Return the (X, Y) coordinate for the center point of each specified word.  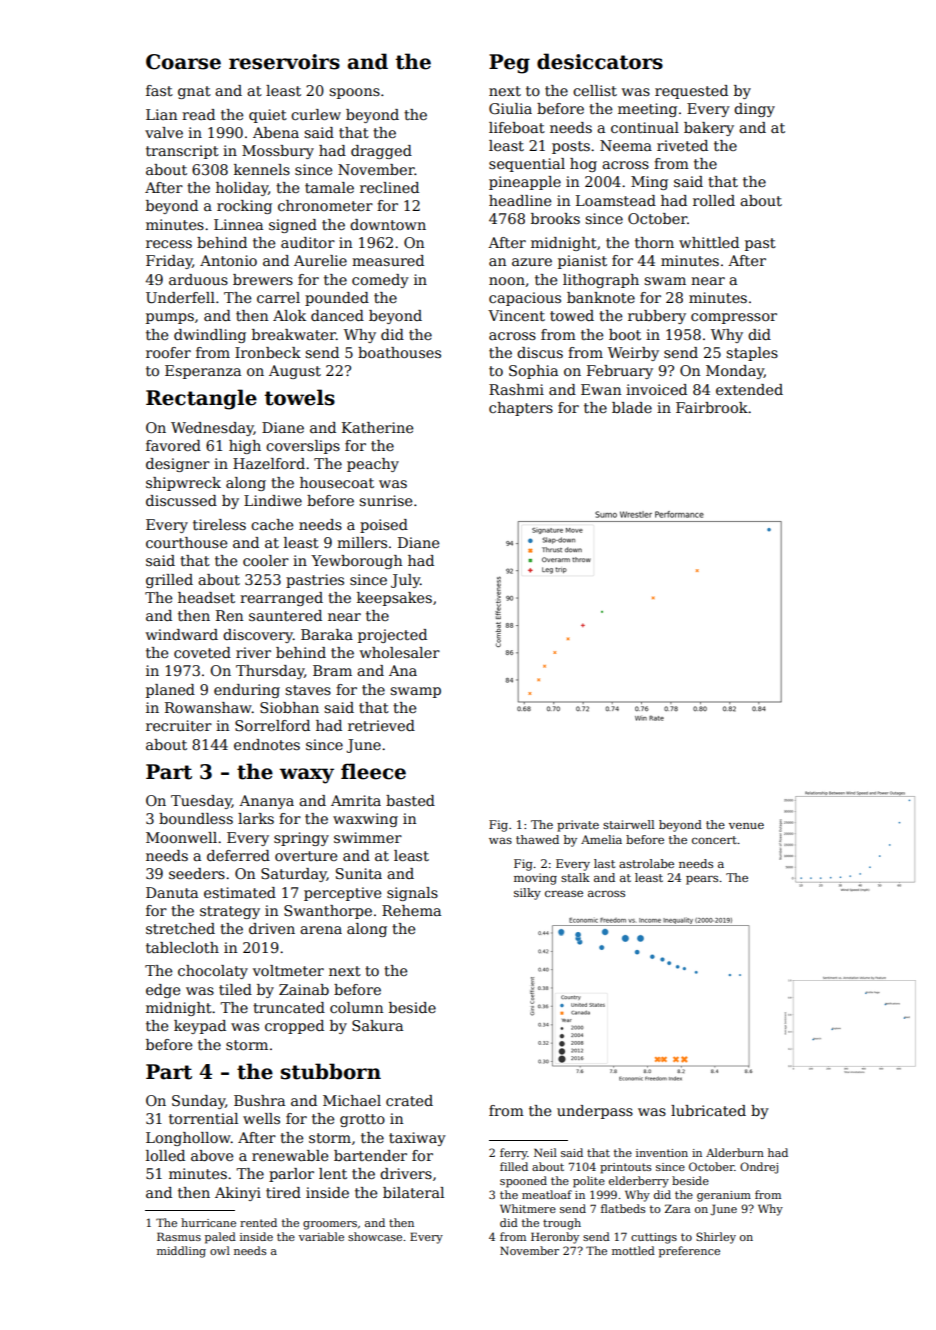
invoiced (656, 389)
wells (261, 1118)
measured (388, 260)
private (578, 826)
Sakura (377, 1025)
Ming (649, 183)
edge (163, 991)
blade (632, 407)
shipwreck (183, 484)
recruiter (179, 725)
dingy (754, 110)
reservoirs (284, 62)
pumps (170, 318)
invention (662, 1153)
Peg (509, 64)
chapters (521, 409)
